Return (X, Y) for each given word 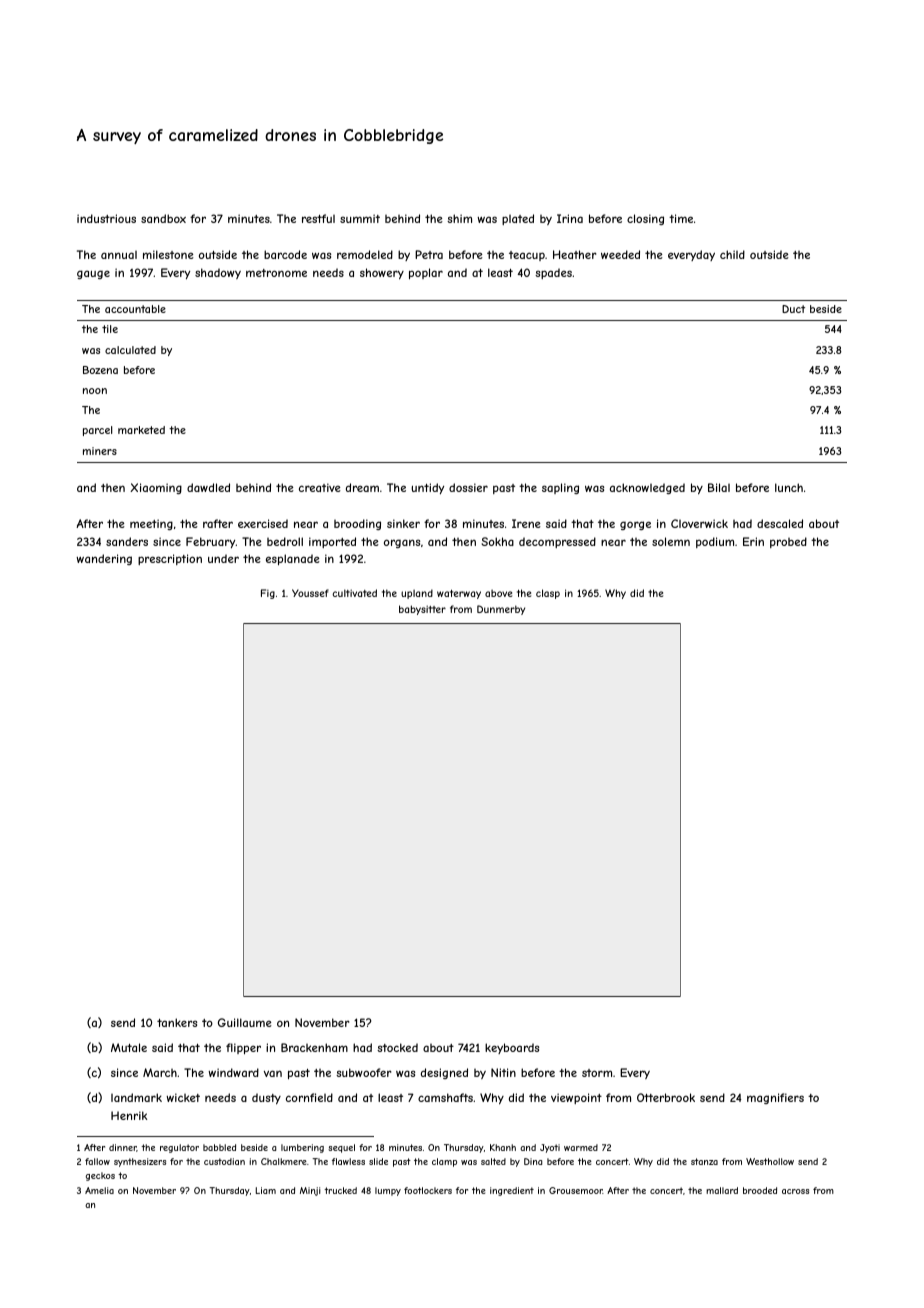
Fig (268, 594)
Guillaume (245, 1022)
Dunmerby (501, 610)
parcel (97, 431)
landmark (136, 1097)
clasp (548, 594)
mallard (722, 1190)
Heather (575, 254)
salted (493, 1161)
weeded (620, 254)
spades (553, 273)
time (681, 218)
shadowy (218, 273)
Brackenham (314, 1047)
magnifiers (775, 1098)
